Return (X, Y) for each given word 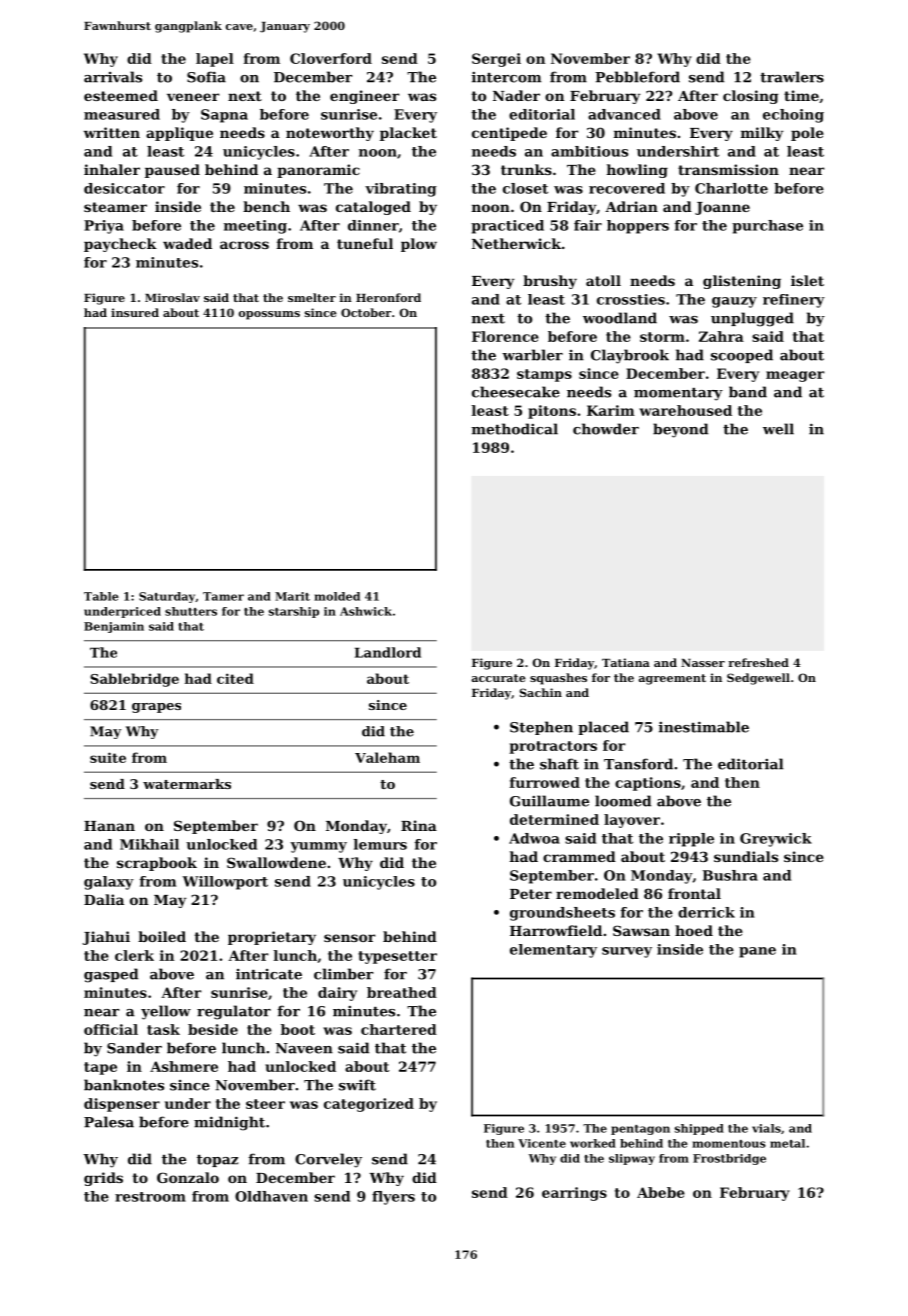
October (366, 312)
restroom (150, 1197)
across (244, 245)
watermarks (187, 784)
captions (648, 784)
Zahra (721, 336)
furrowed (545, 782)
